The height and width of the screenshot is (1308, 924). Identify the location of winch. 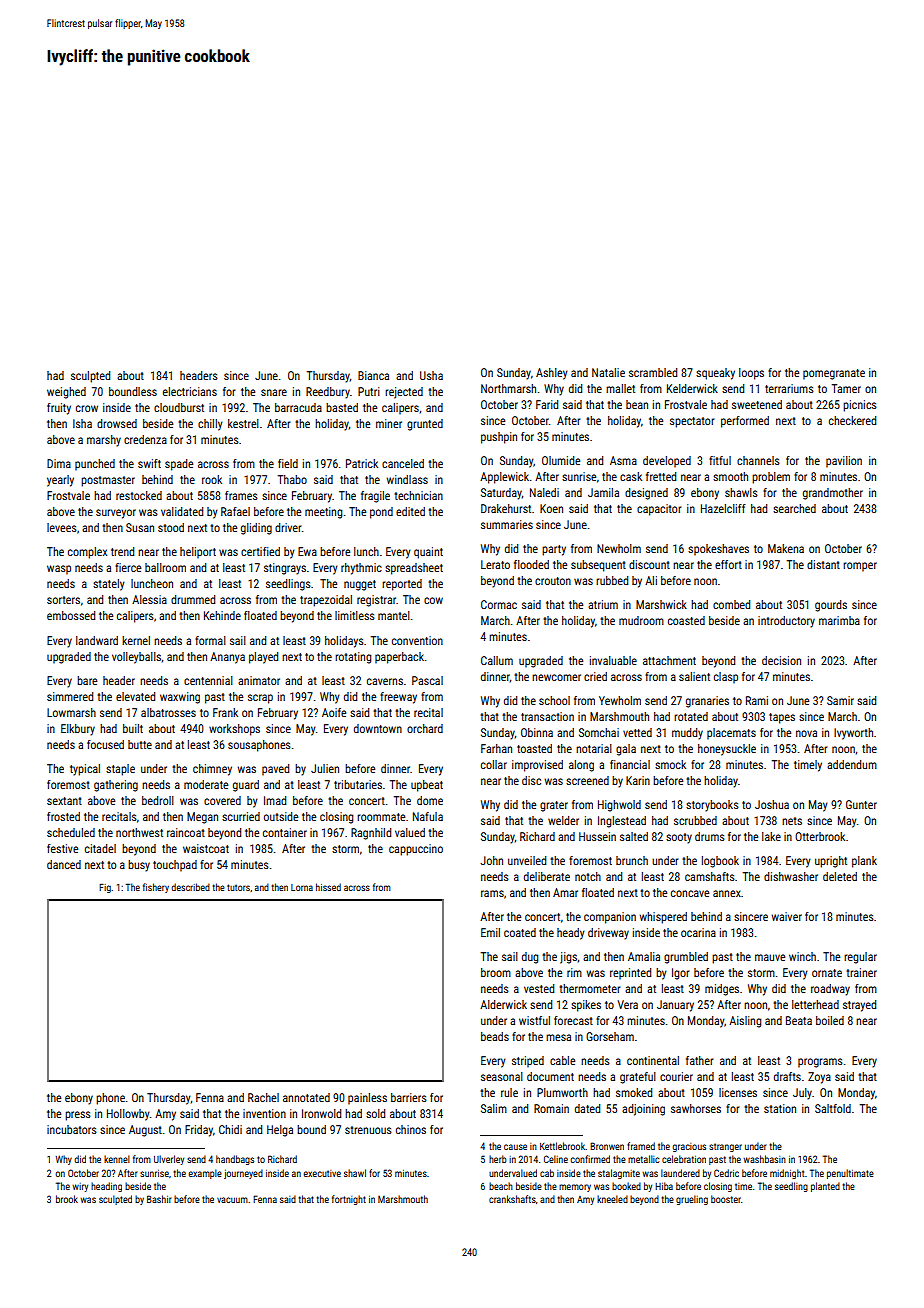
(802, 956).
